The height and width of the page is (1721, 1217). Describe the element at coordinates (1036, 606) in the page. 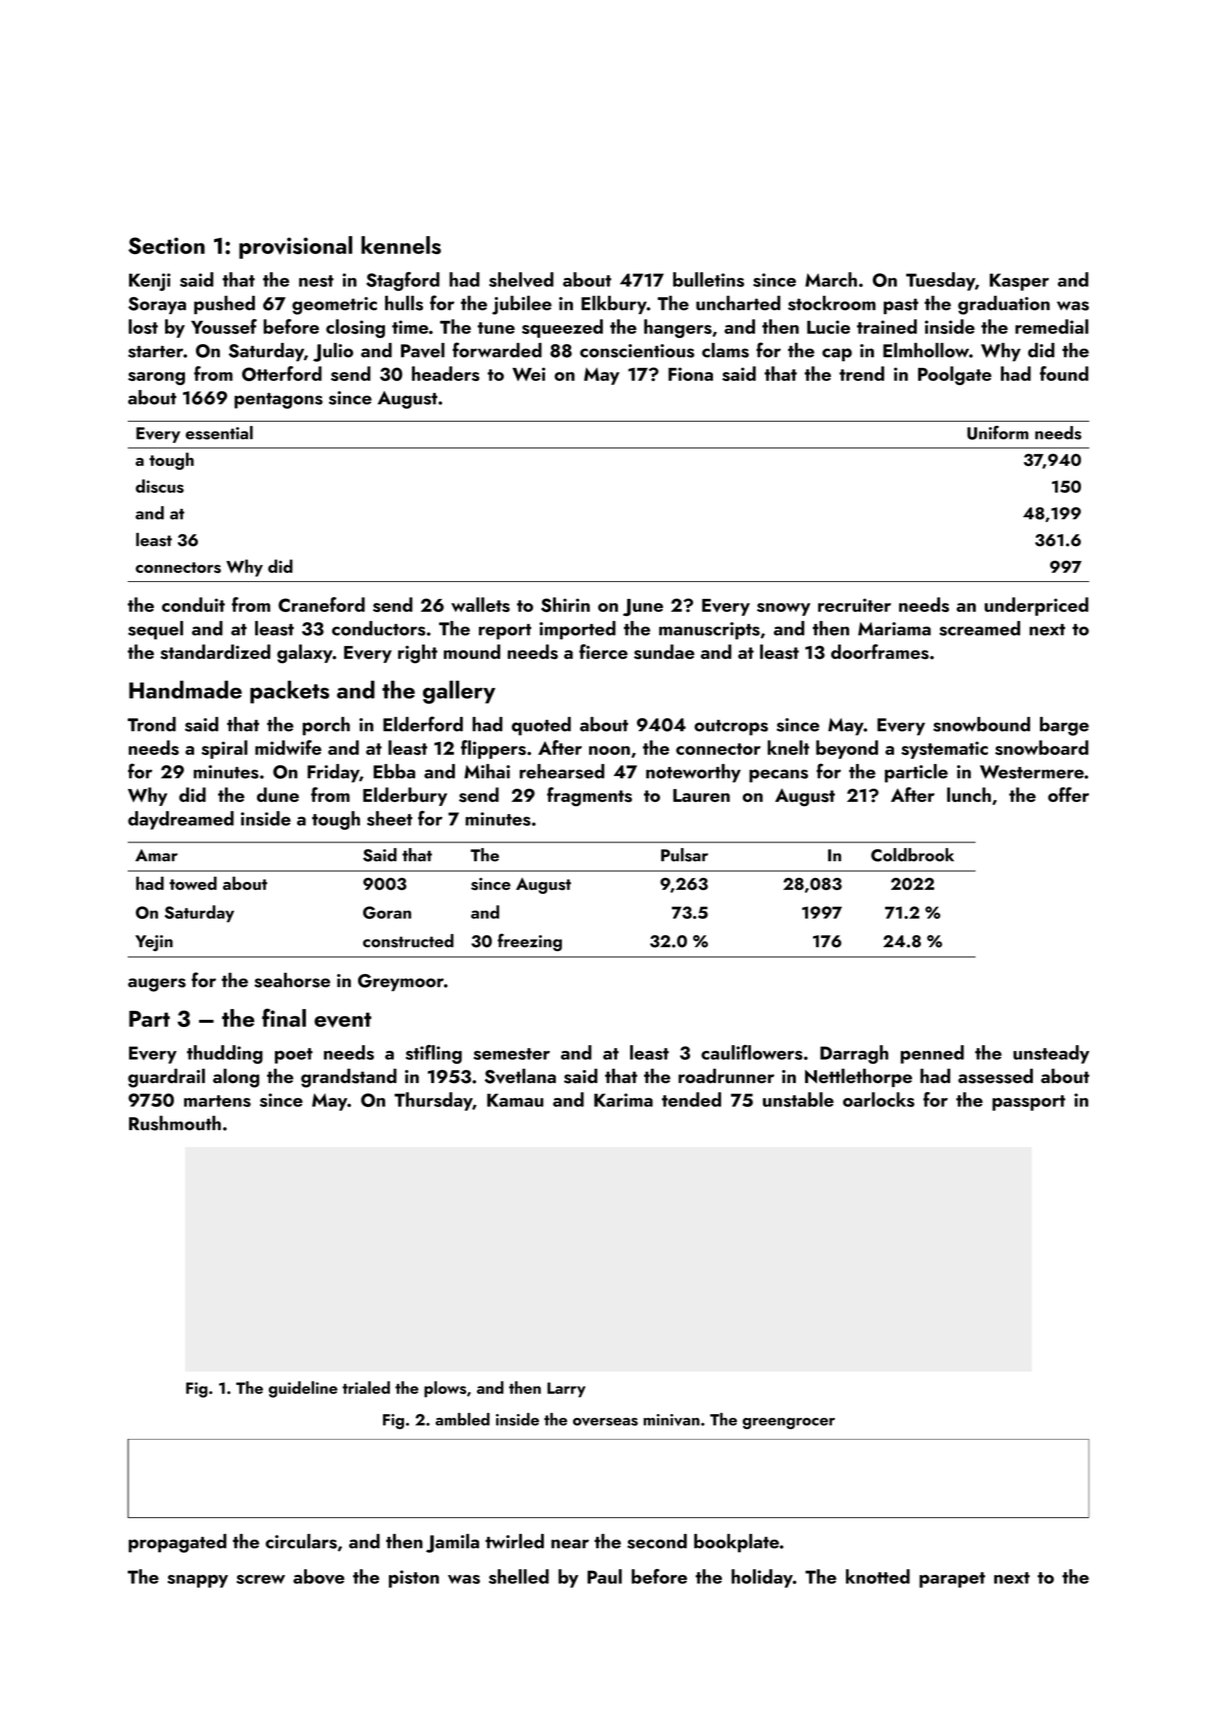

I see `underpriced` at that location.
